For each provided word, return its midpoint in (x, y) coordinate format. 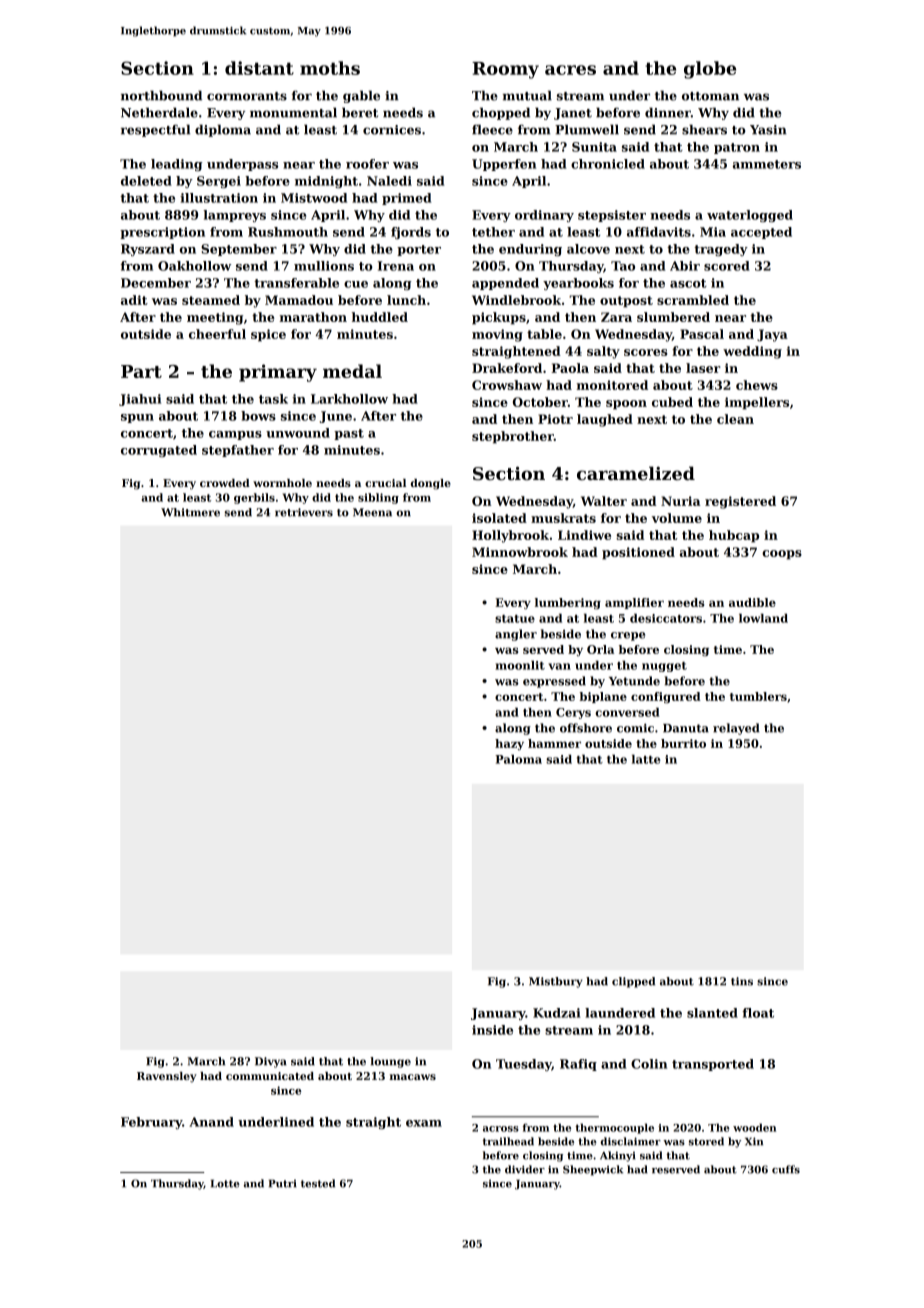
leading (176, 165)
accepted (761, 233)
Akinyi (618, 1156)
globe (710, 70)
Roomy (505, 70)
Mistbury (556, 982)
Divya (271, 1062)
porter (419, 250)
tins (742, 981)
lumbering (568, 603)
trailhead (508, 1141)
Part (141, 371)
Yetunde (634, 681)
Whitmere (190, 512)
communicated (270, 1076)
